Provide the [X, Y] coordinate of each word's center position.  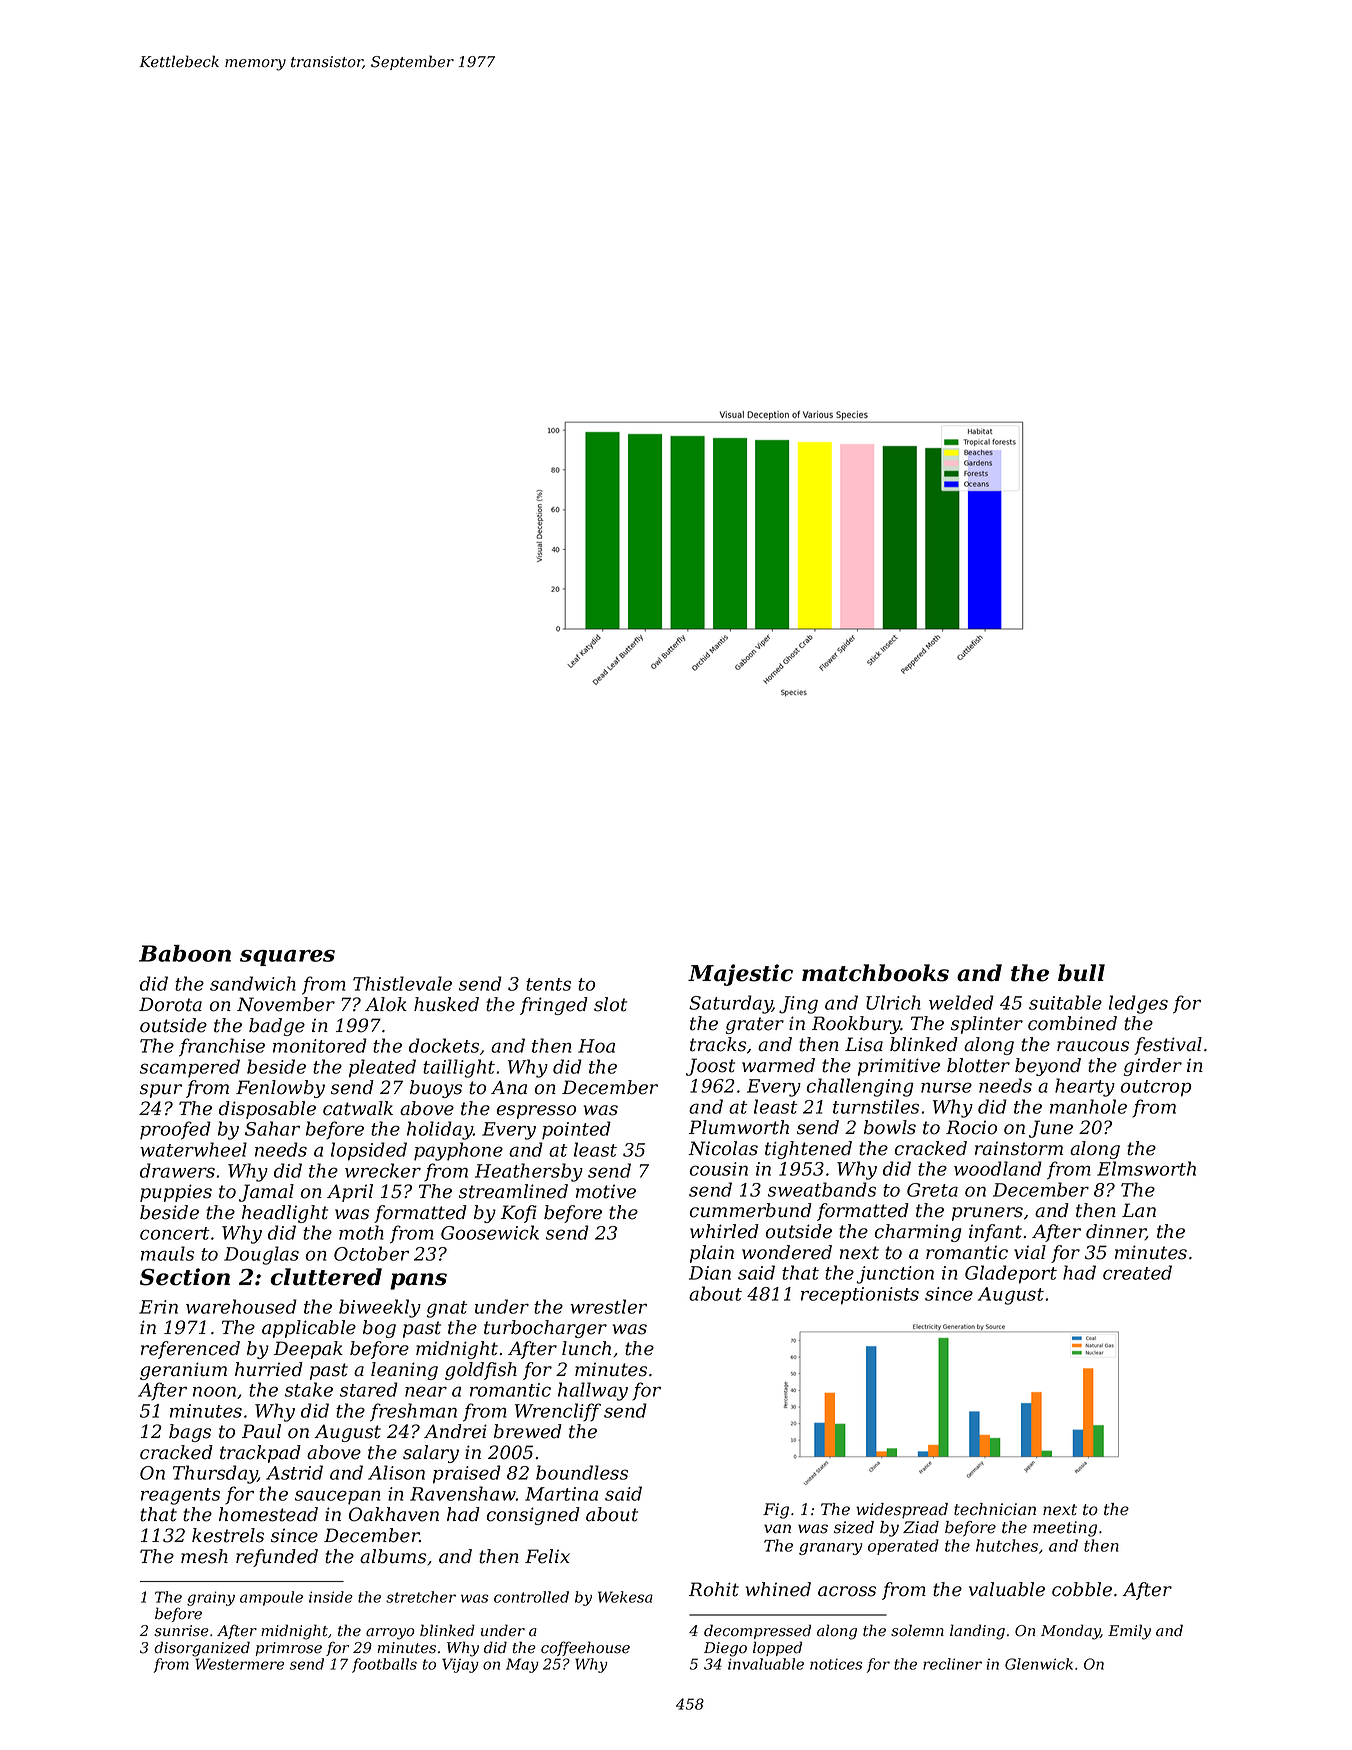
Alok [386, 1004]
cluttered [326, 1277]
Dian [710, 1273]
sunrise [181, 1631]
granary [830, 1549]
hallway [593, 1391]
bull [1081, 973]
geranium [183, 1371]
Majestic [740, 975]
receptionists [860, 1296]
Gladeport [1011, 1274]
